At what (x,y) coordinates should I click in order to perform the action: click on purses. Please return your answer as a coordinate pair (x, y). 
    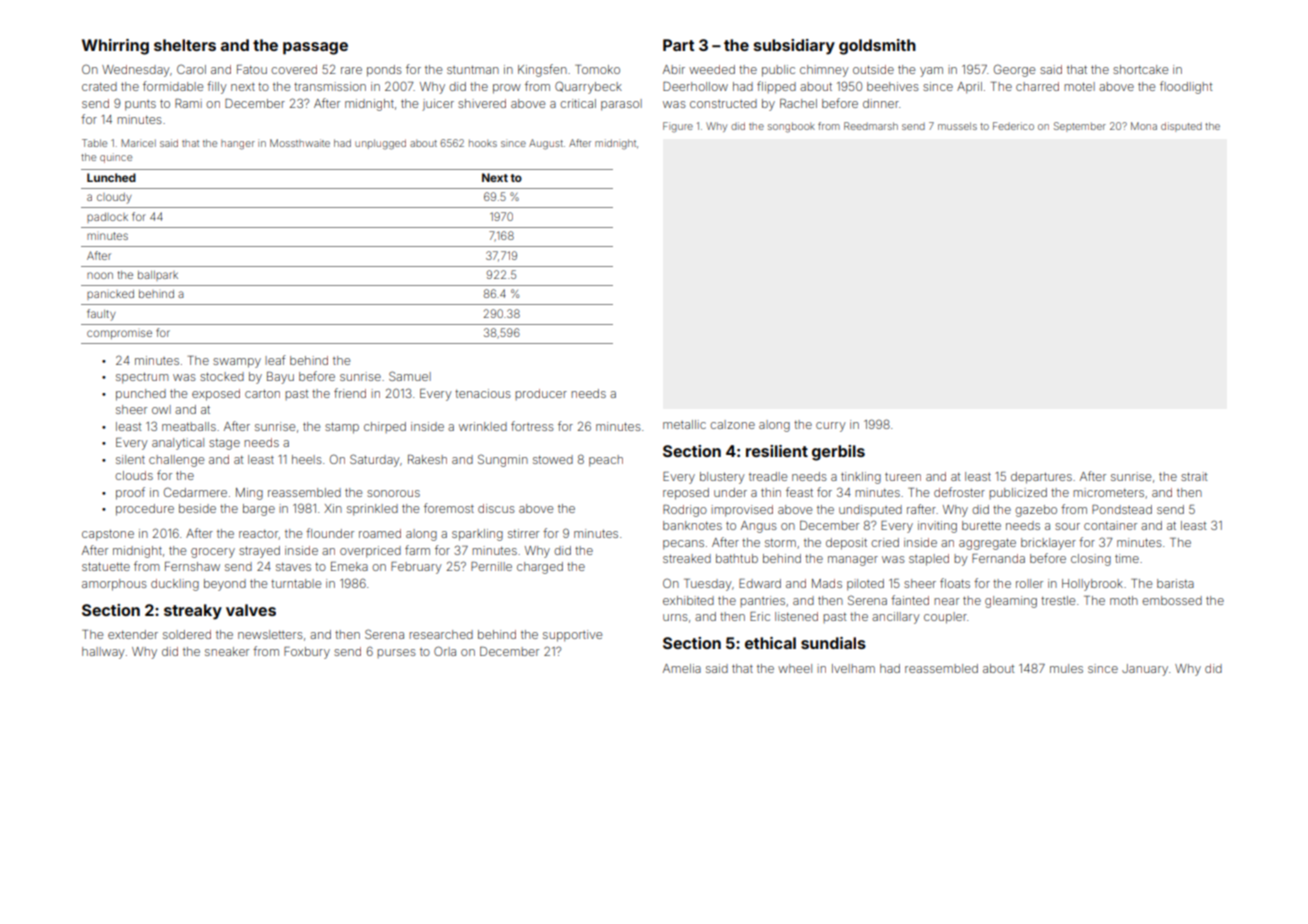
    Looking at the image, I should click on (396, 653).
